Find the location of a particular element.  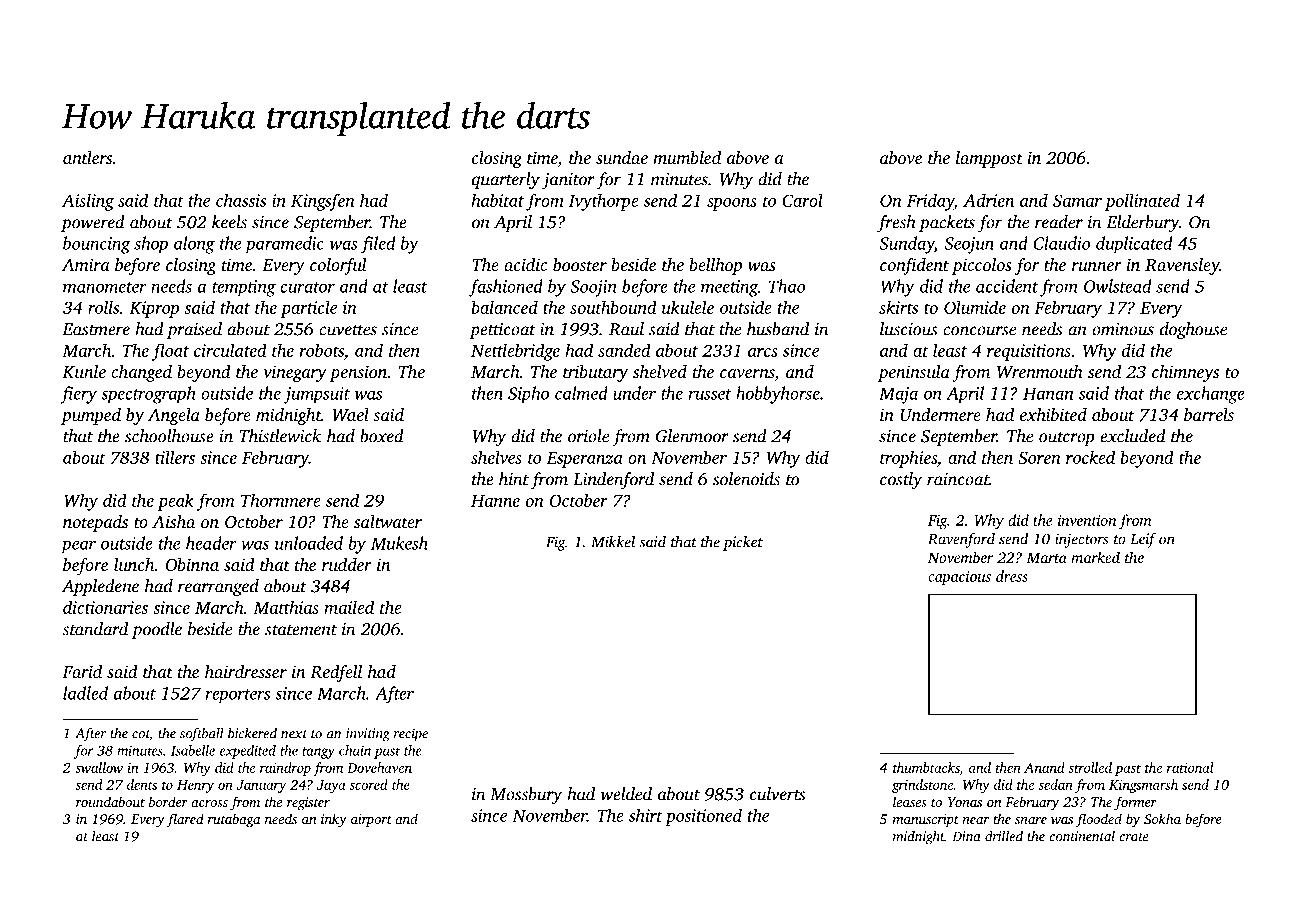

float is located at coordinates (170, 352).
